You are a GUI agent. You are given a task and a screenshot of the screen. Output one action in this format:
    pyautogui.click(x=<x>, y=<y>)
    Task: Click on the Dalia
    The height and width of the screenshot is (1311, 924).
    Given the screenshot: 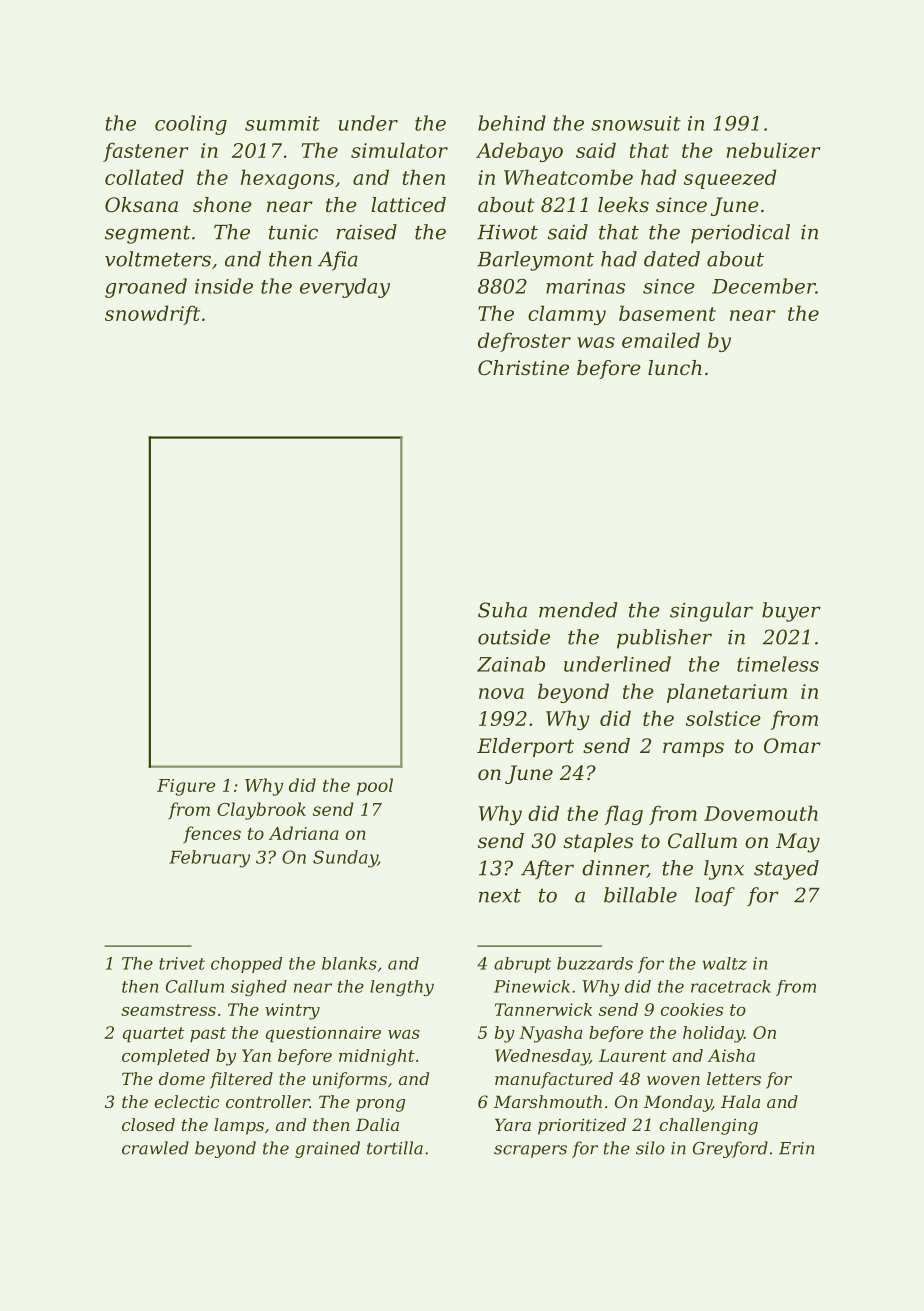 What is the action you would take?
    pyautogui.click(x=377, y=1124)
